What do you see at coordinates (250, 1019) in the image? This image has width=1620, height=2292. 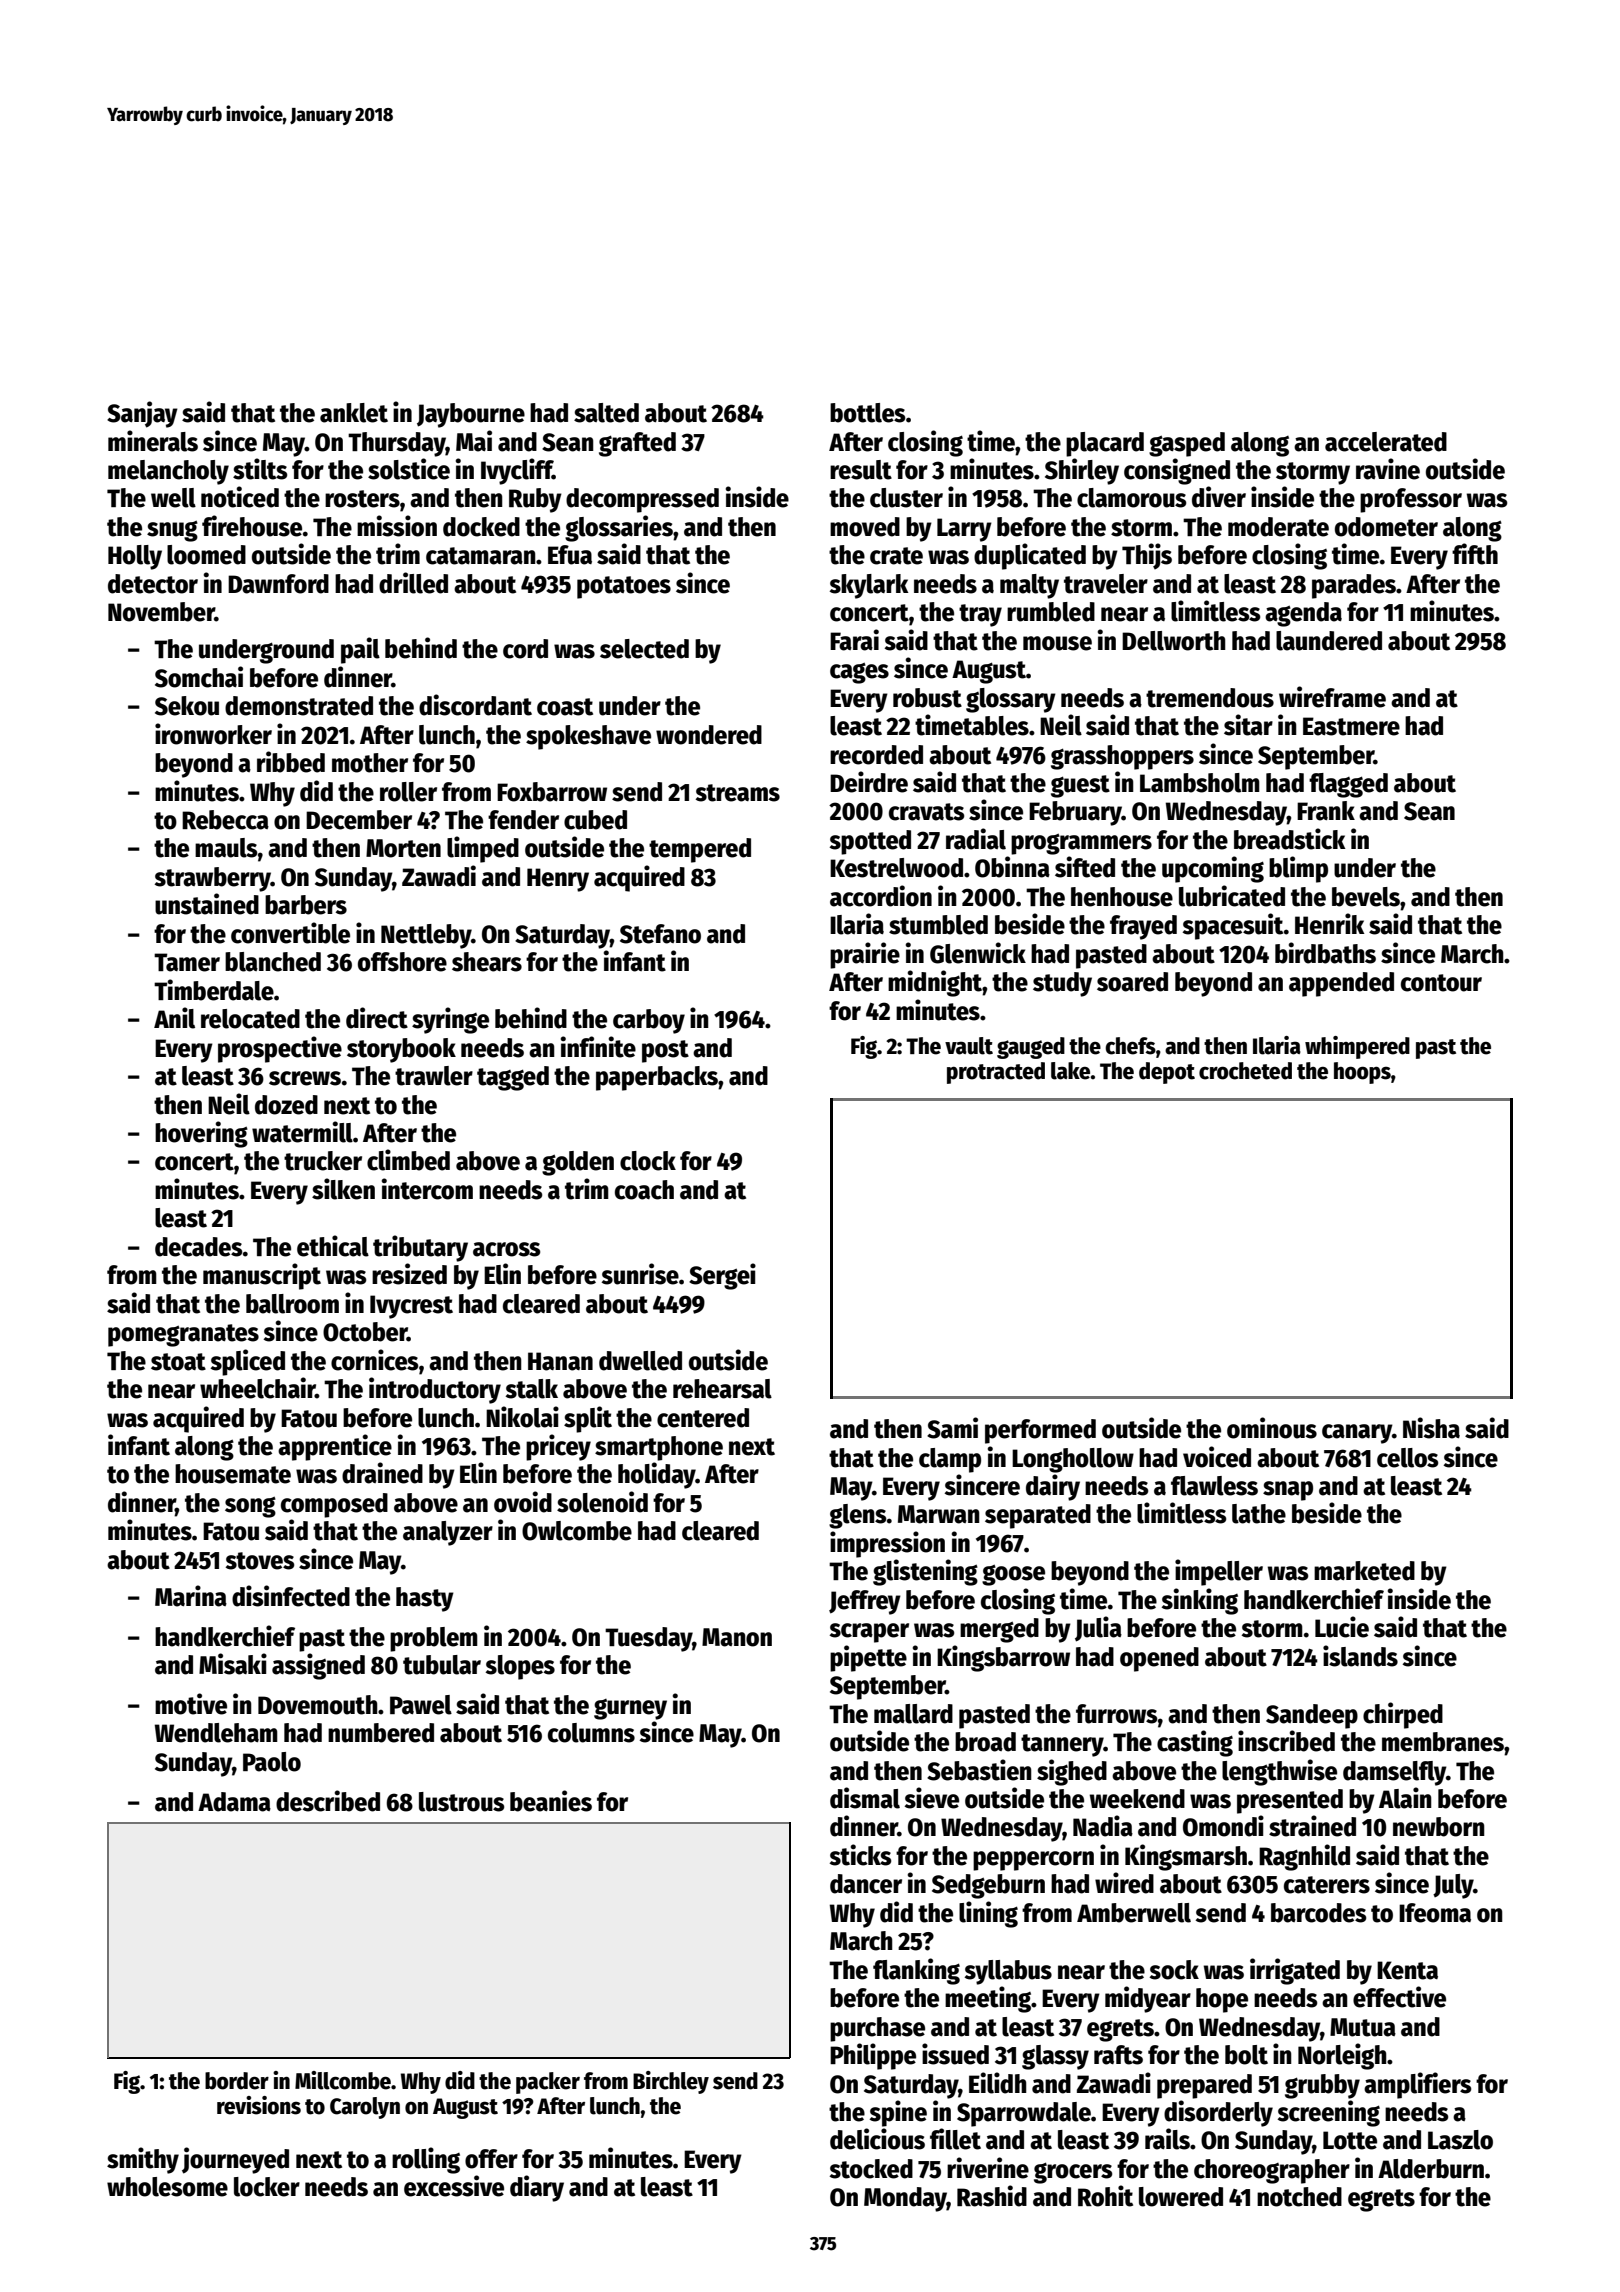 I see `relocated` at bounding box center [250, 1019].
